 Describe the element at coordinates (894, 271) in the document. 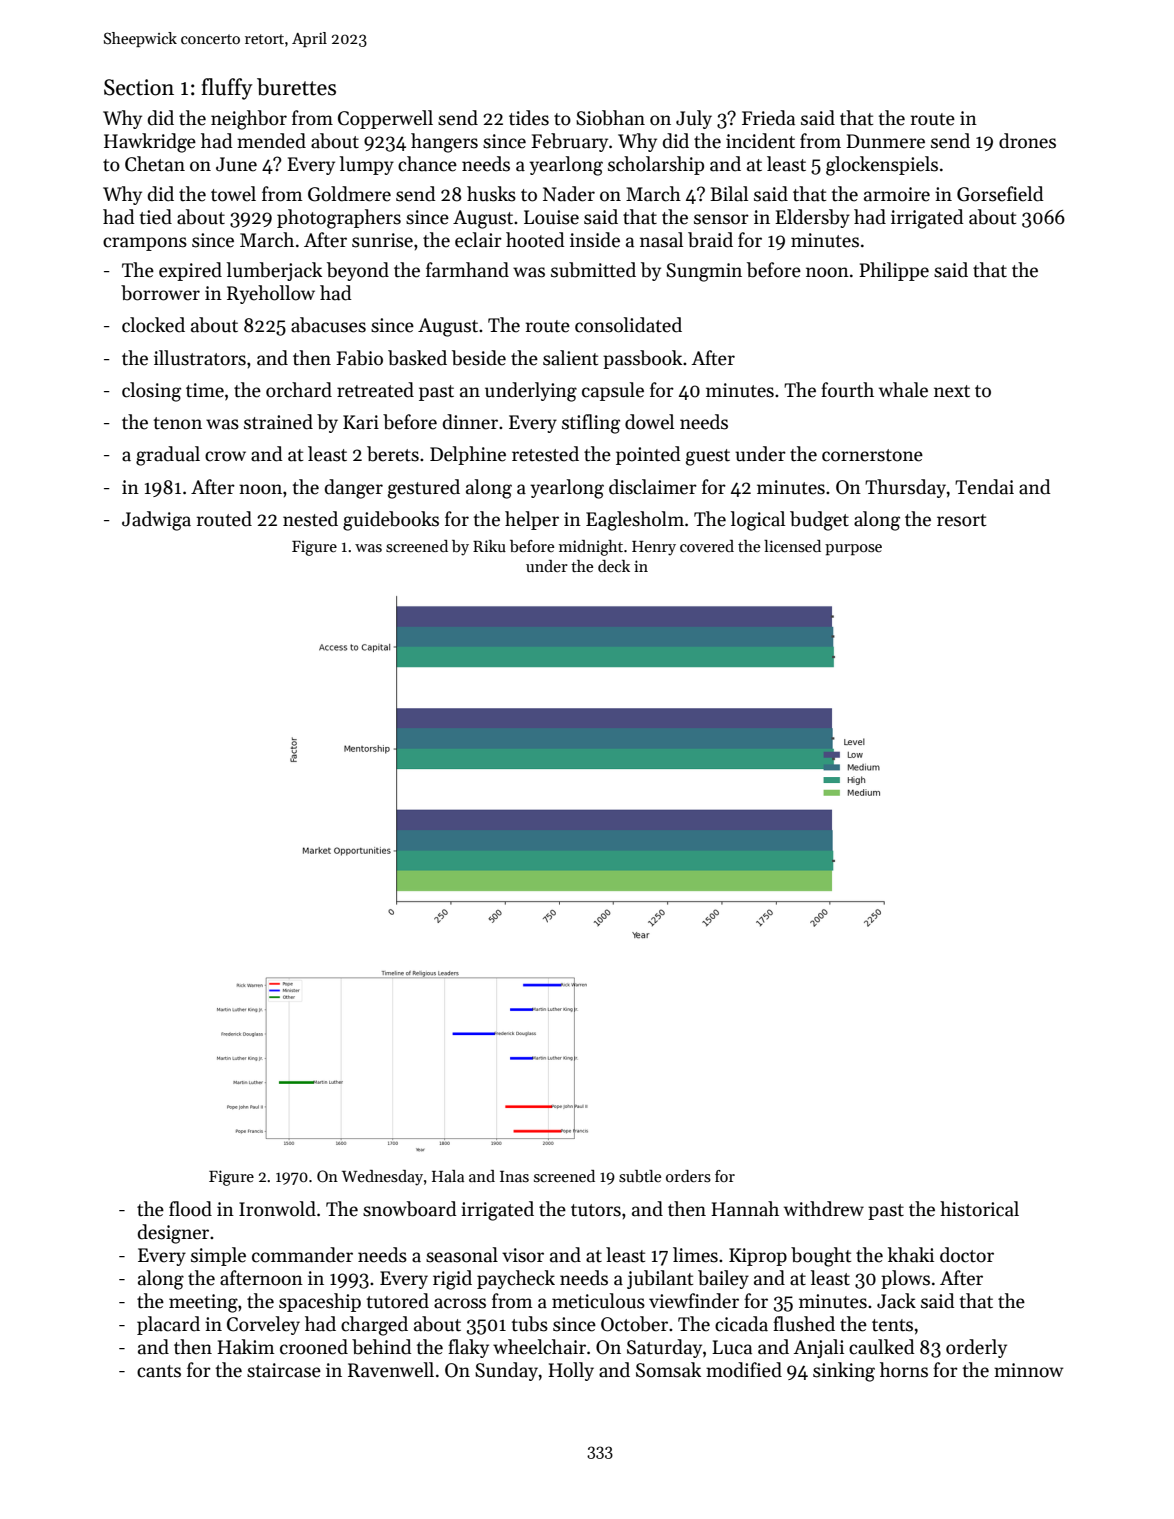

I see `Philippe` at that location.
